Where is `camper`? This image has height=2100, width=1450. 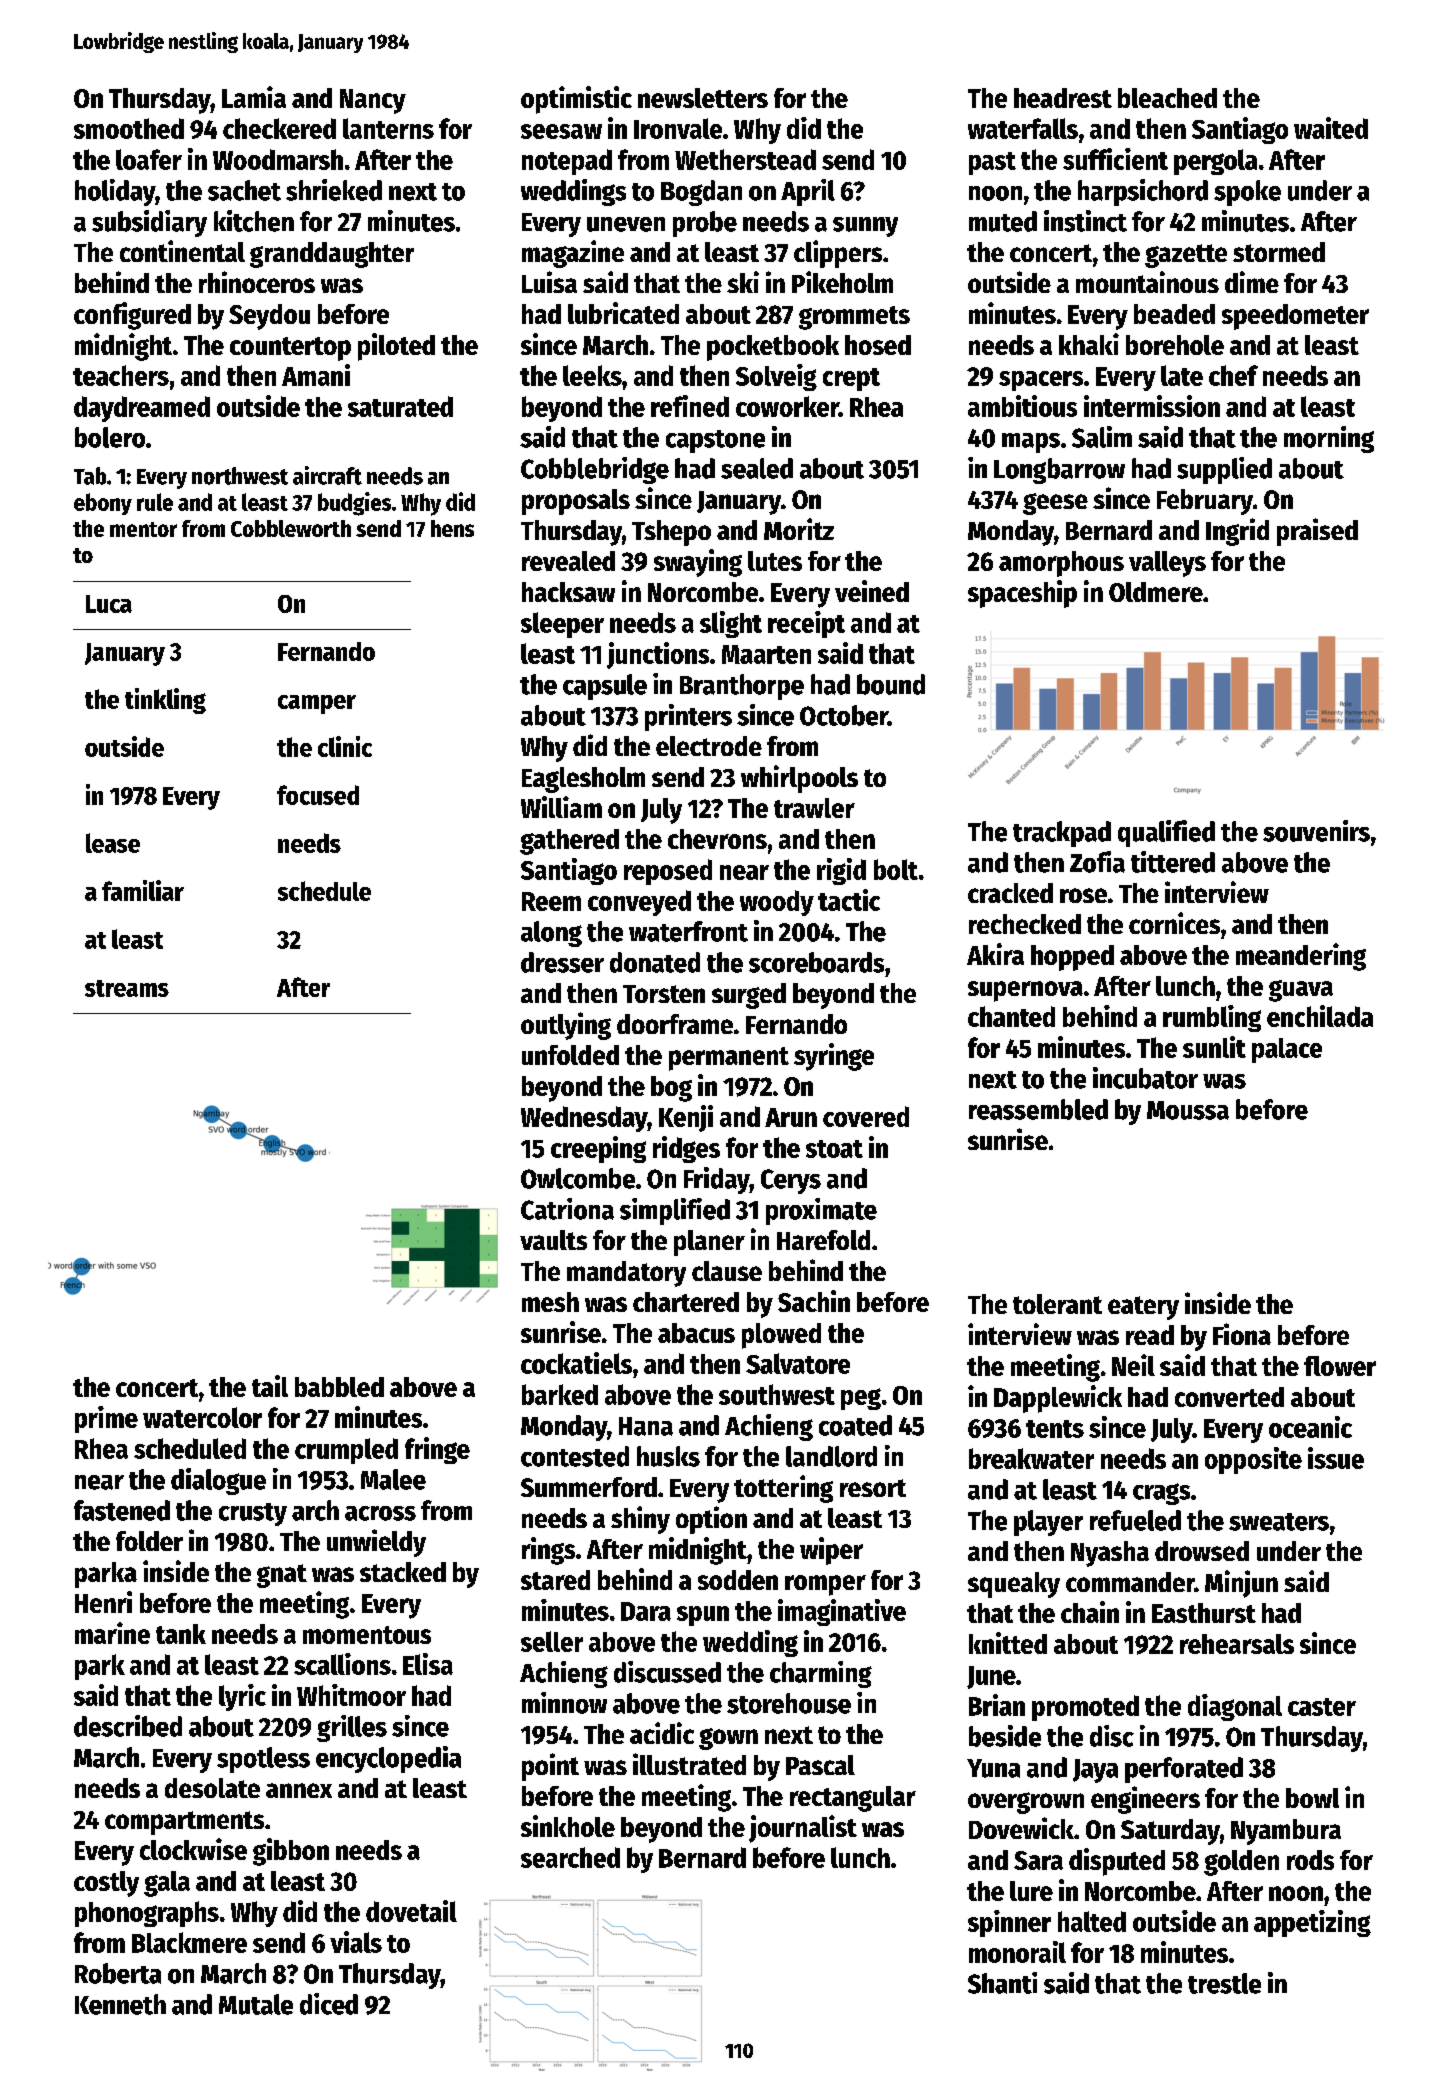 camper is located at coordinates (317, 704).
